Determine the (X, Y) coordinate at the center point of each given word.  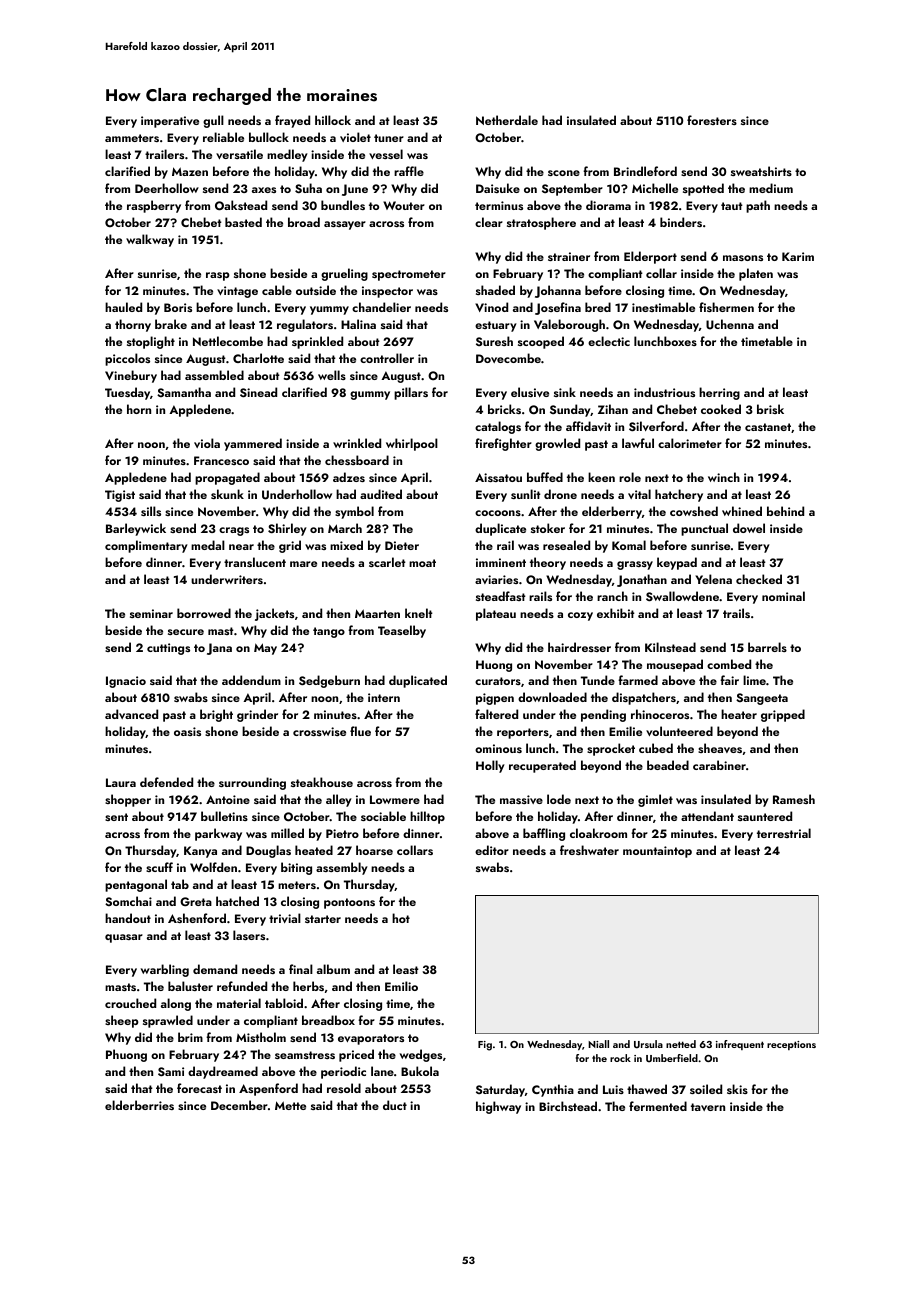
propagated (227, 478)
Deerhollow (167, 188)
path (758, 206)
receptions (791, 1045)
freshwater (589, 850)
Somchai (128, 901)
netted (681, 1044)
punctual (704, 529)
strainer (569, 256)
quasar (124, 938)
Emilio (401, 986)
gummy (370, 395)
